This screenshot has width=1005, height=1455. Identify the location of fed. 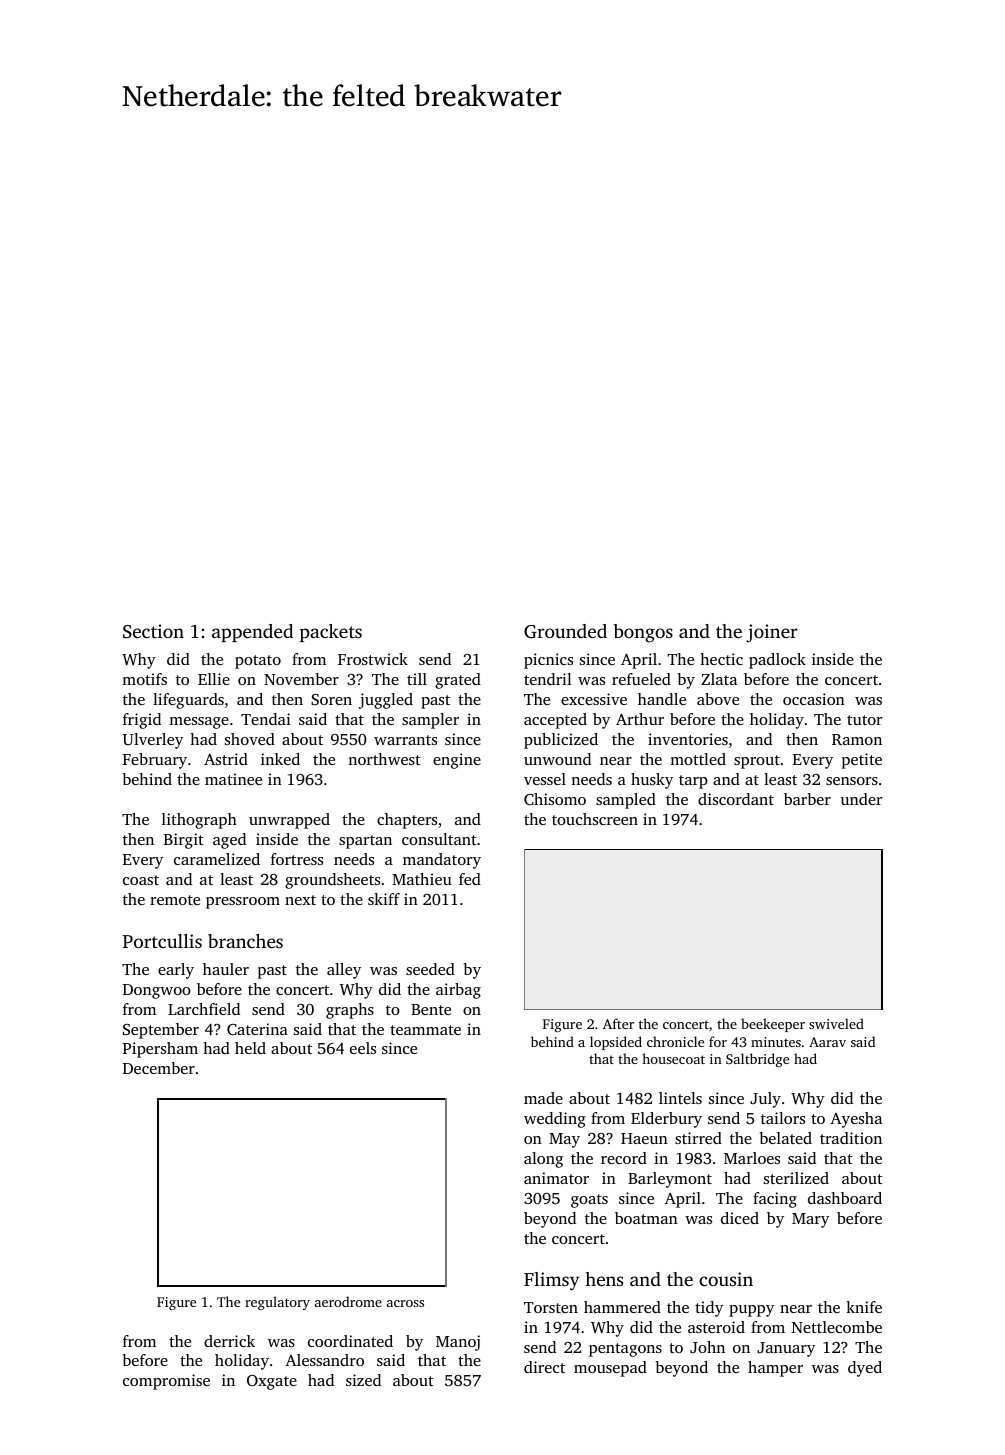
(470, 879).
